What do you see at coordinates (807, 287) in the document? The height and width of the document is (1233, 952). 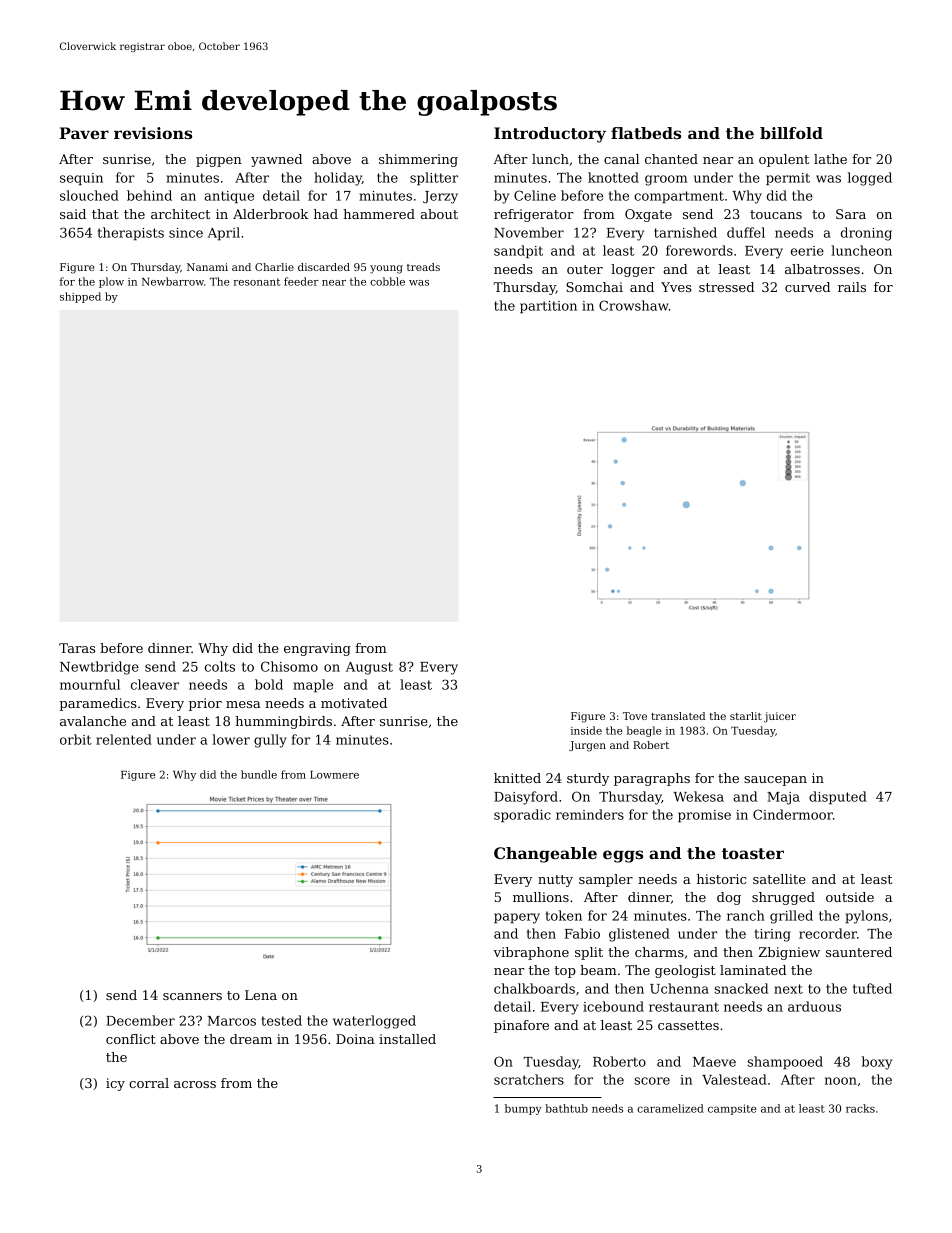 I see `curved` at bounding box center [807, 287].
